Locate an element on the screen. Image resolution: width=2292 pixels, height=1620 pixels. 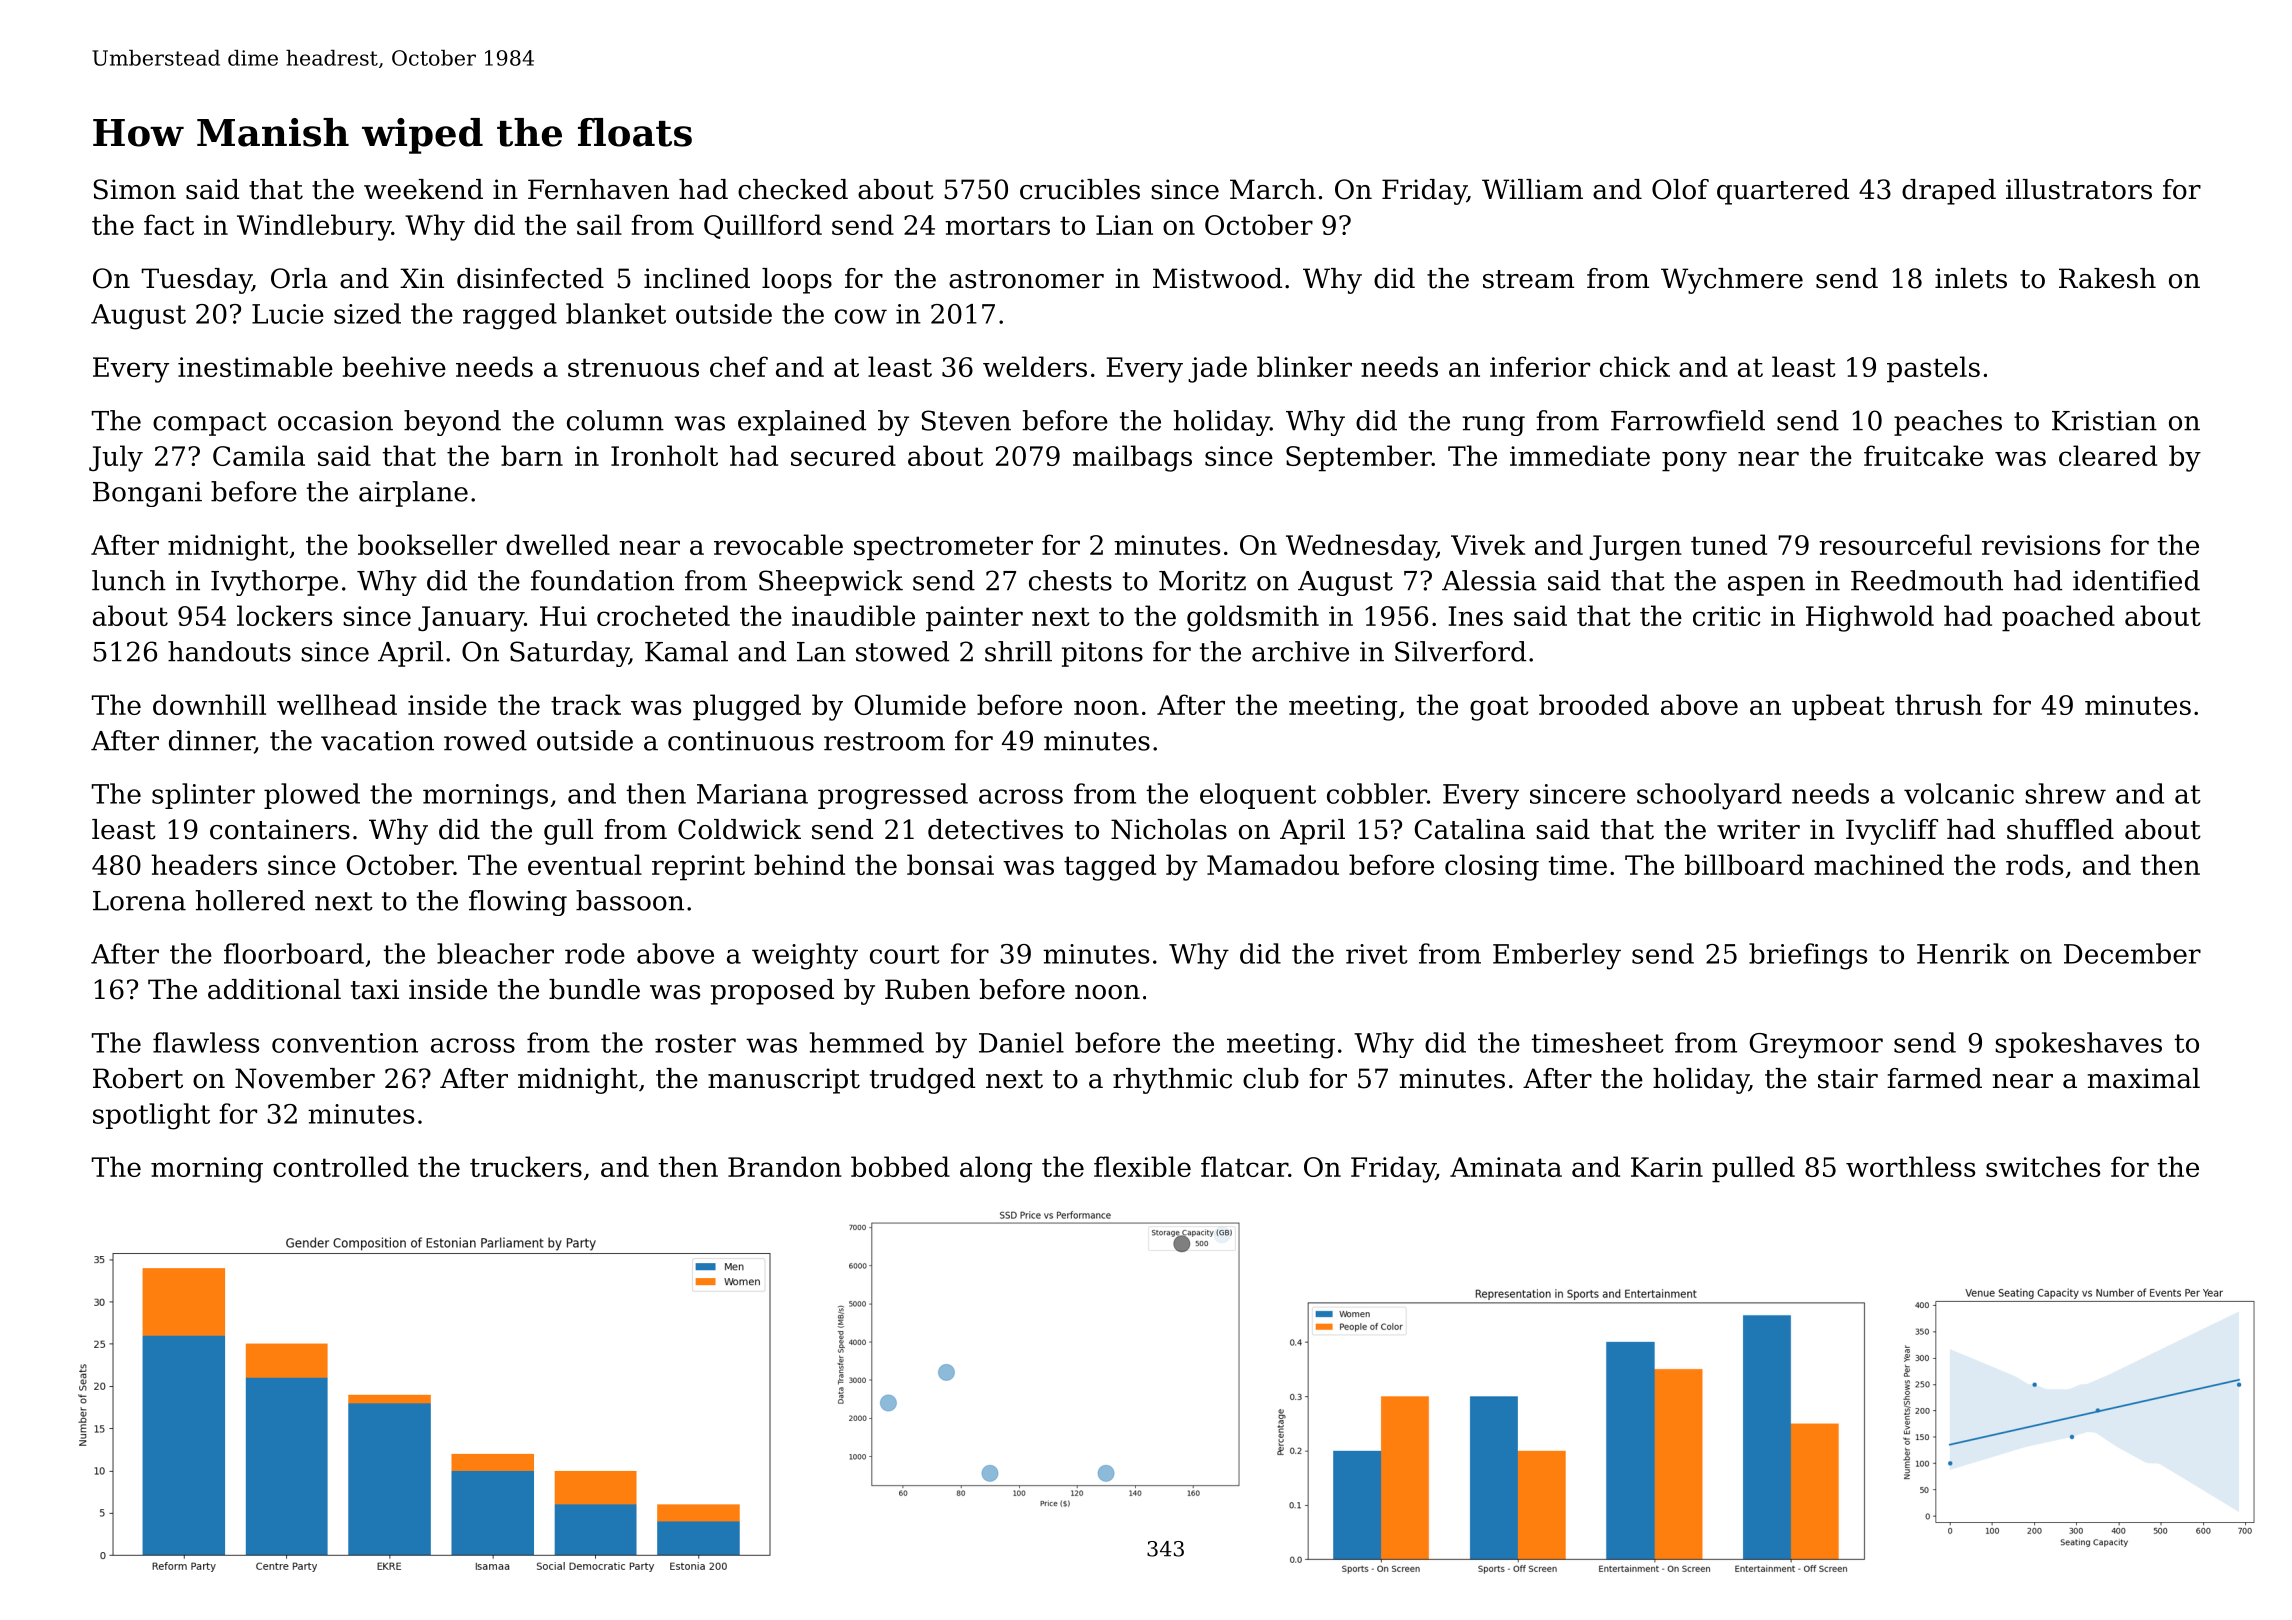
Olof is located at coordinates (1680, 189).
